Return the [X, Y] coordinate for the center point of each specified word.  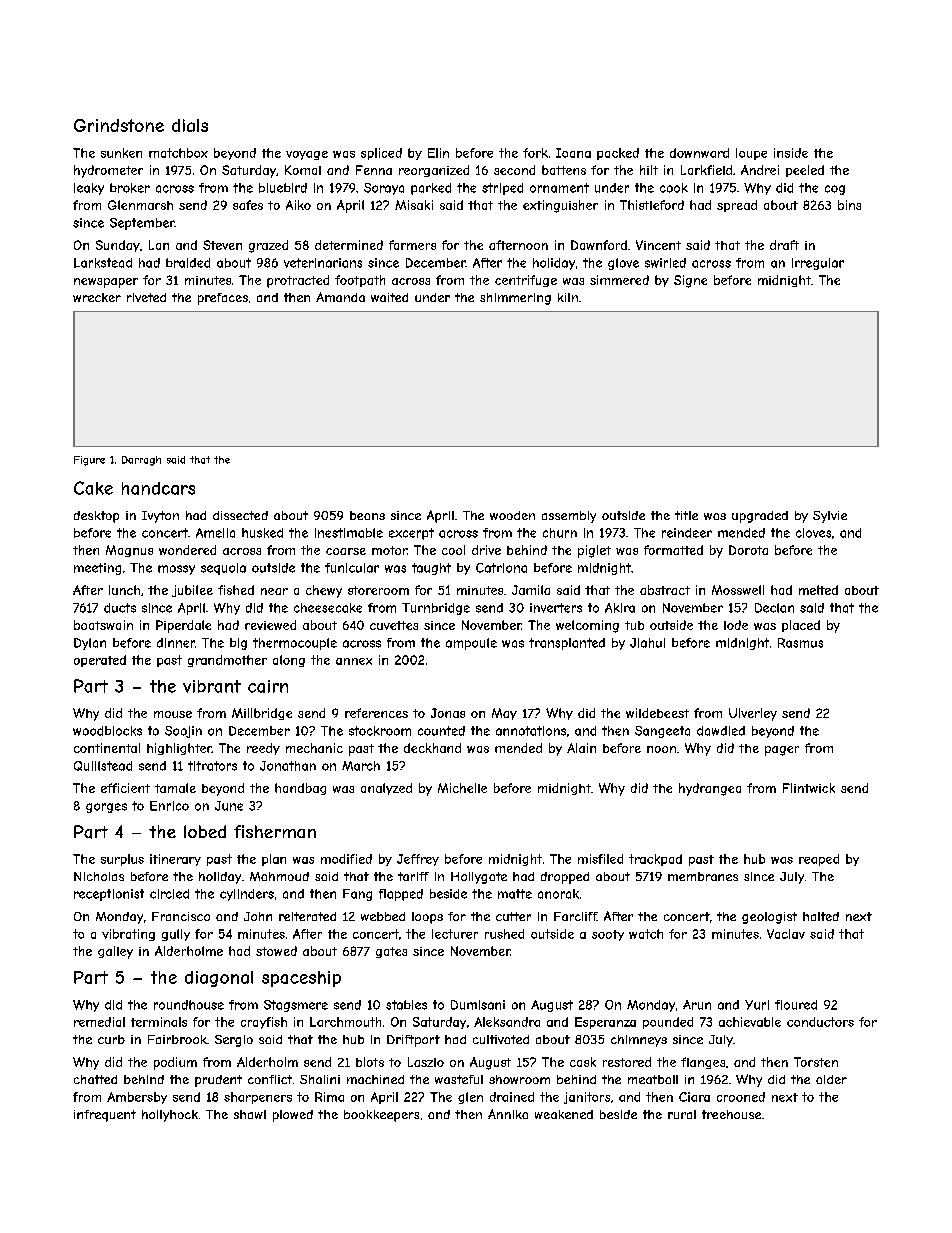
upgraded [760, 517]
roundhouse [189, 1005]
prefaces [223, 299]
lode [736, 625]
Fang [357, 895]
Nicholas [99, 876]
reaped [819, 860]
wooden [512, 515]
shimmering [515, 299]
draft [784, 245]
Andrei [760, 170]
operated [100, 661]
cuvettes [394, 625]
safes [248, 205]
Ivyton [160, 517]
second [514, 170]
